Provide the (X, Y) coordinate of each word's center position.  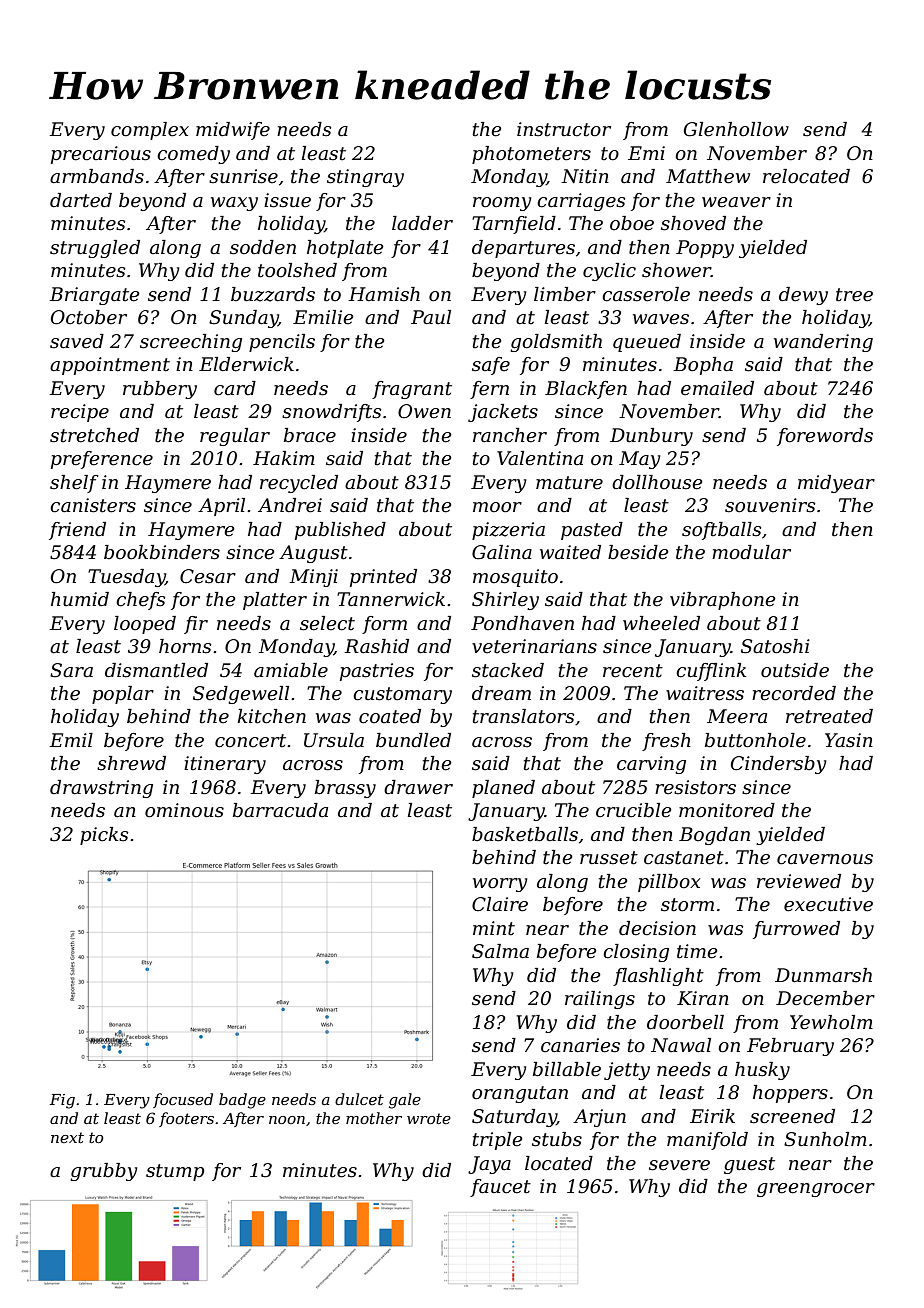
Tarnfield (514, 225)
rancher (510, 435)
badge (242, 1101)
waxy (234, 204)
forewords (825, 437)
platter (275, 601)
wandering (823, 343)
